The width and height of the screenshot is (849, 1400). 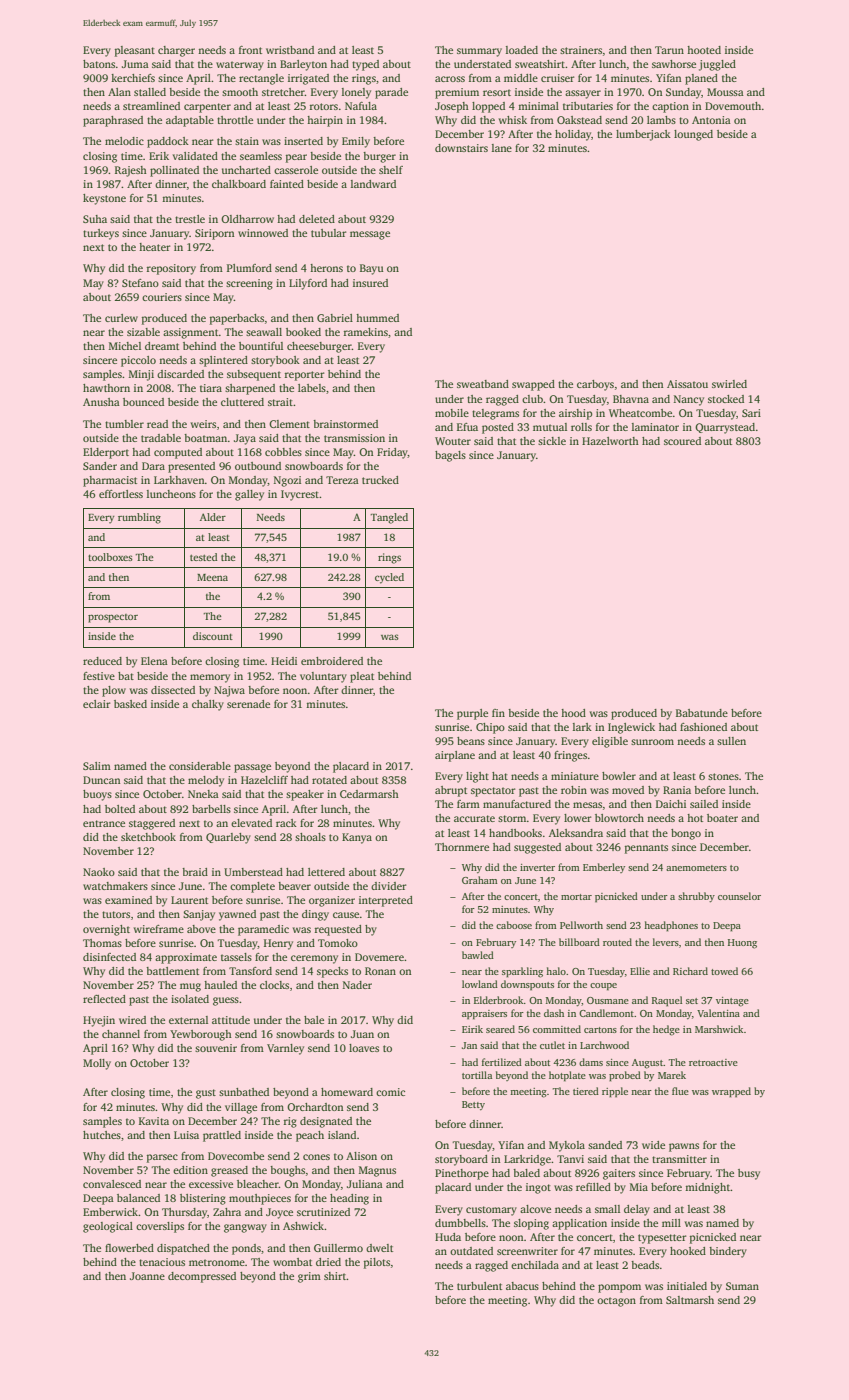 I want to click on Naoko, so click(x=99, y=872).
